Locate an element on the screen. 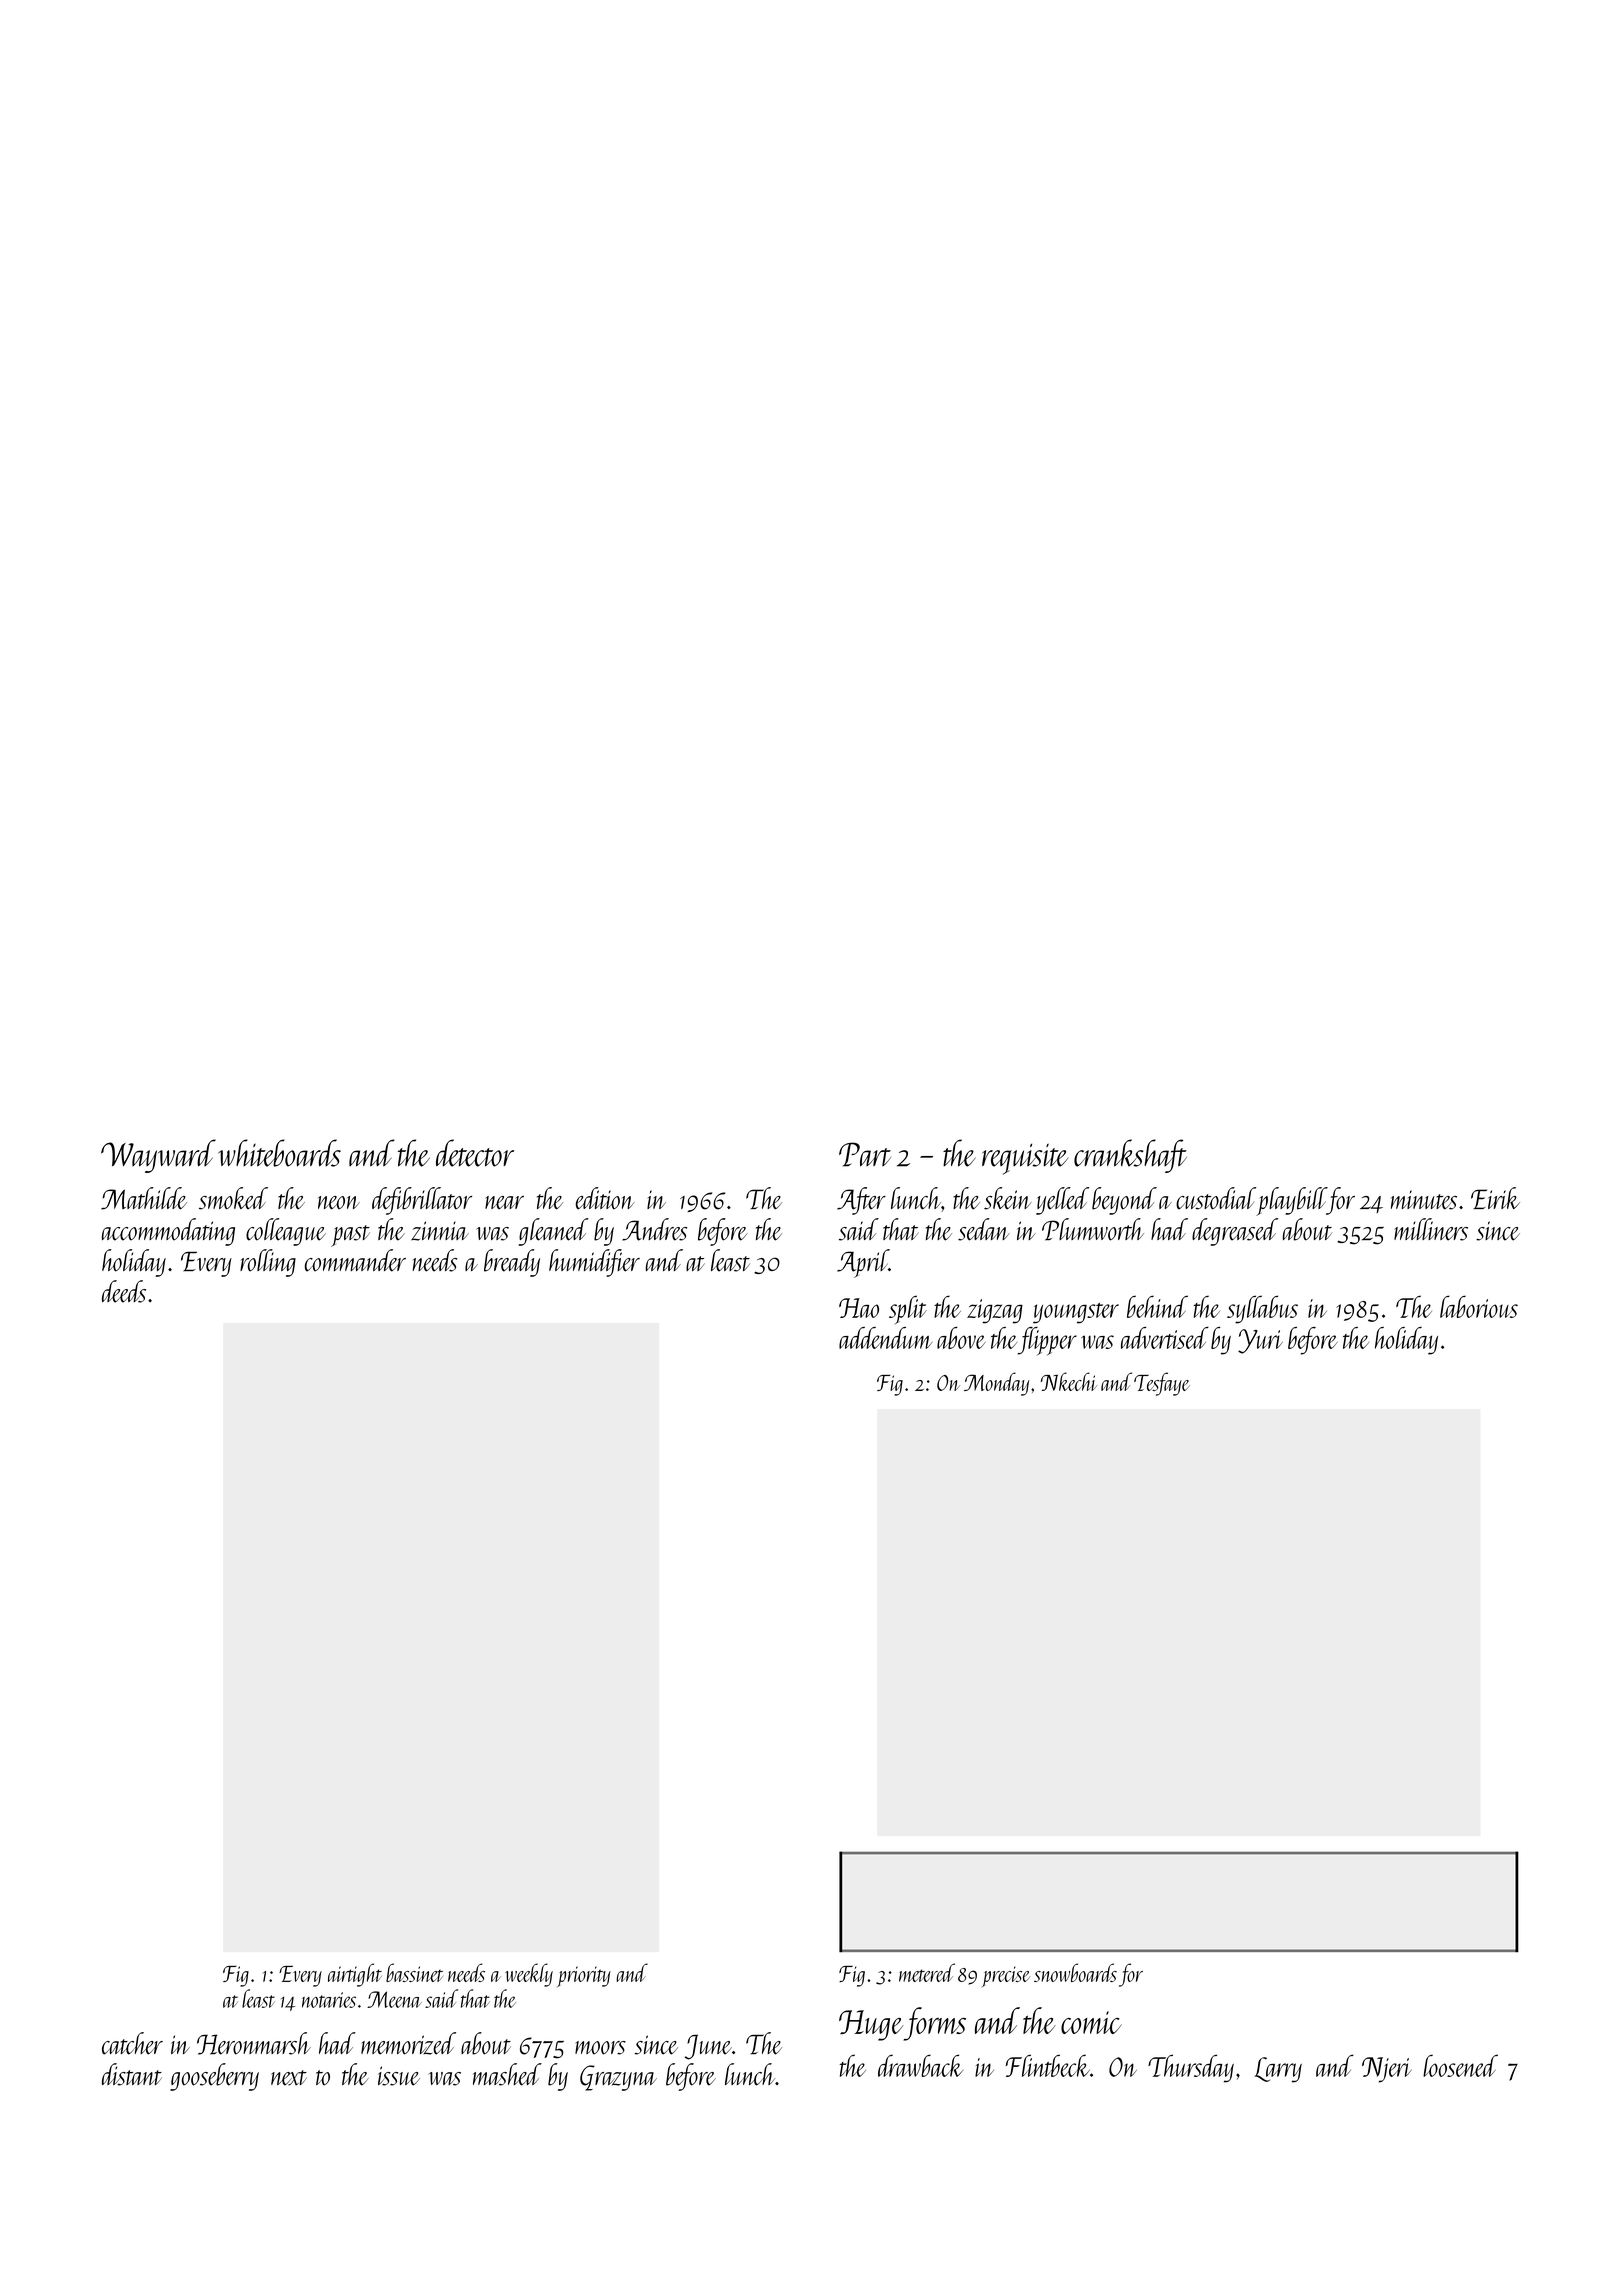 The image size is (1620, 2292). degreased is located at coordinates (1235, 1232).
